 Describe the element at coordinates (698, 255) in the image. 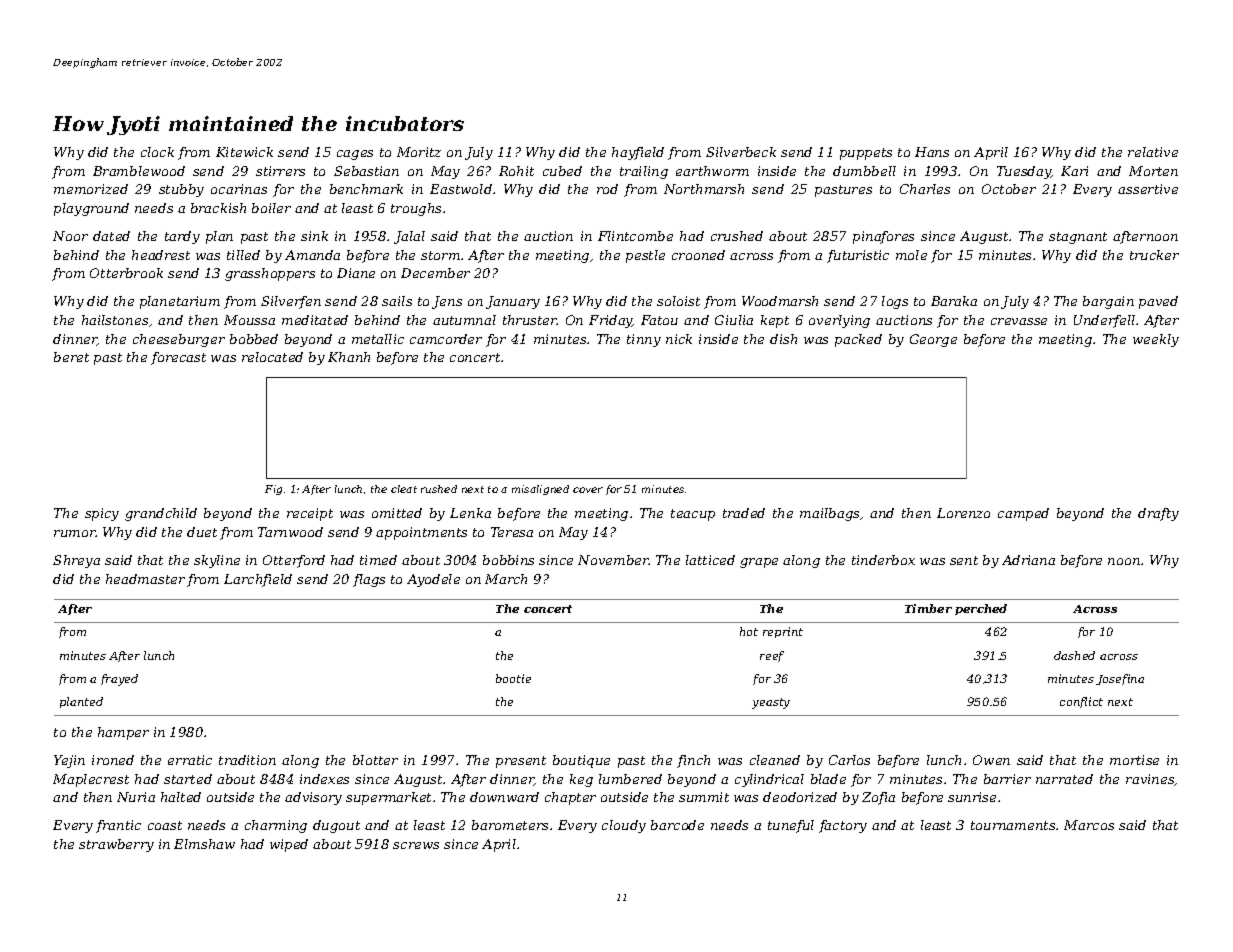

I see `crooned` at that location.
